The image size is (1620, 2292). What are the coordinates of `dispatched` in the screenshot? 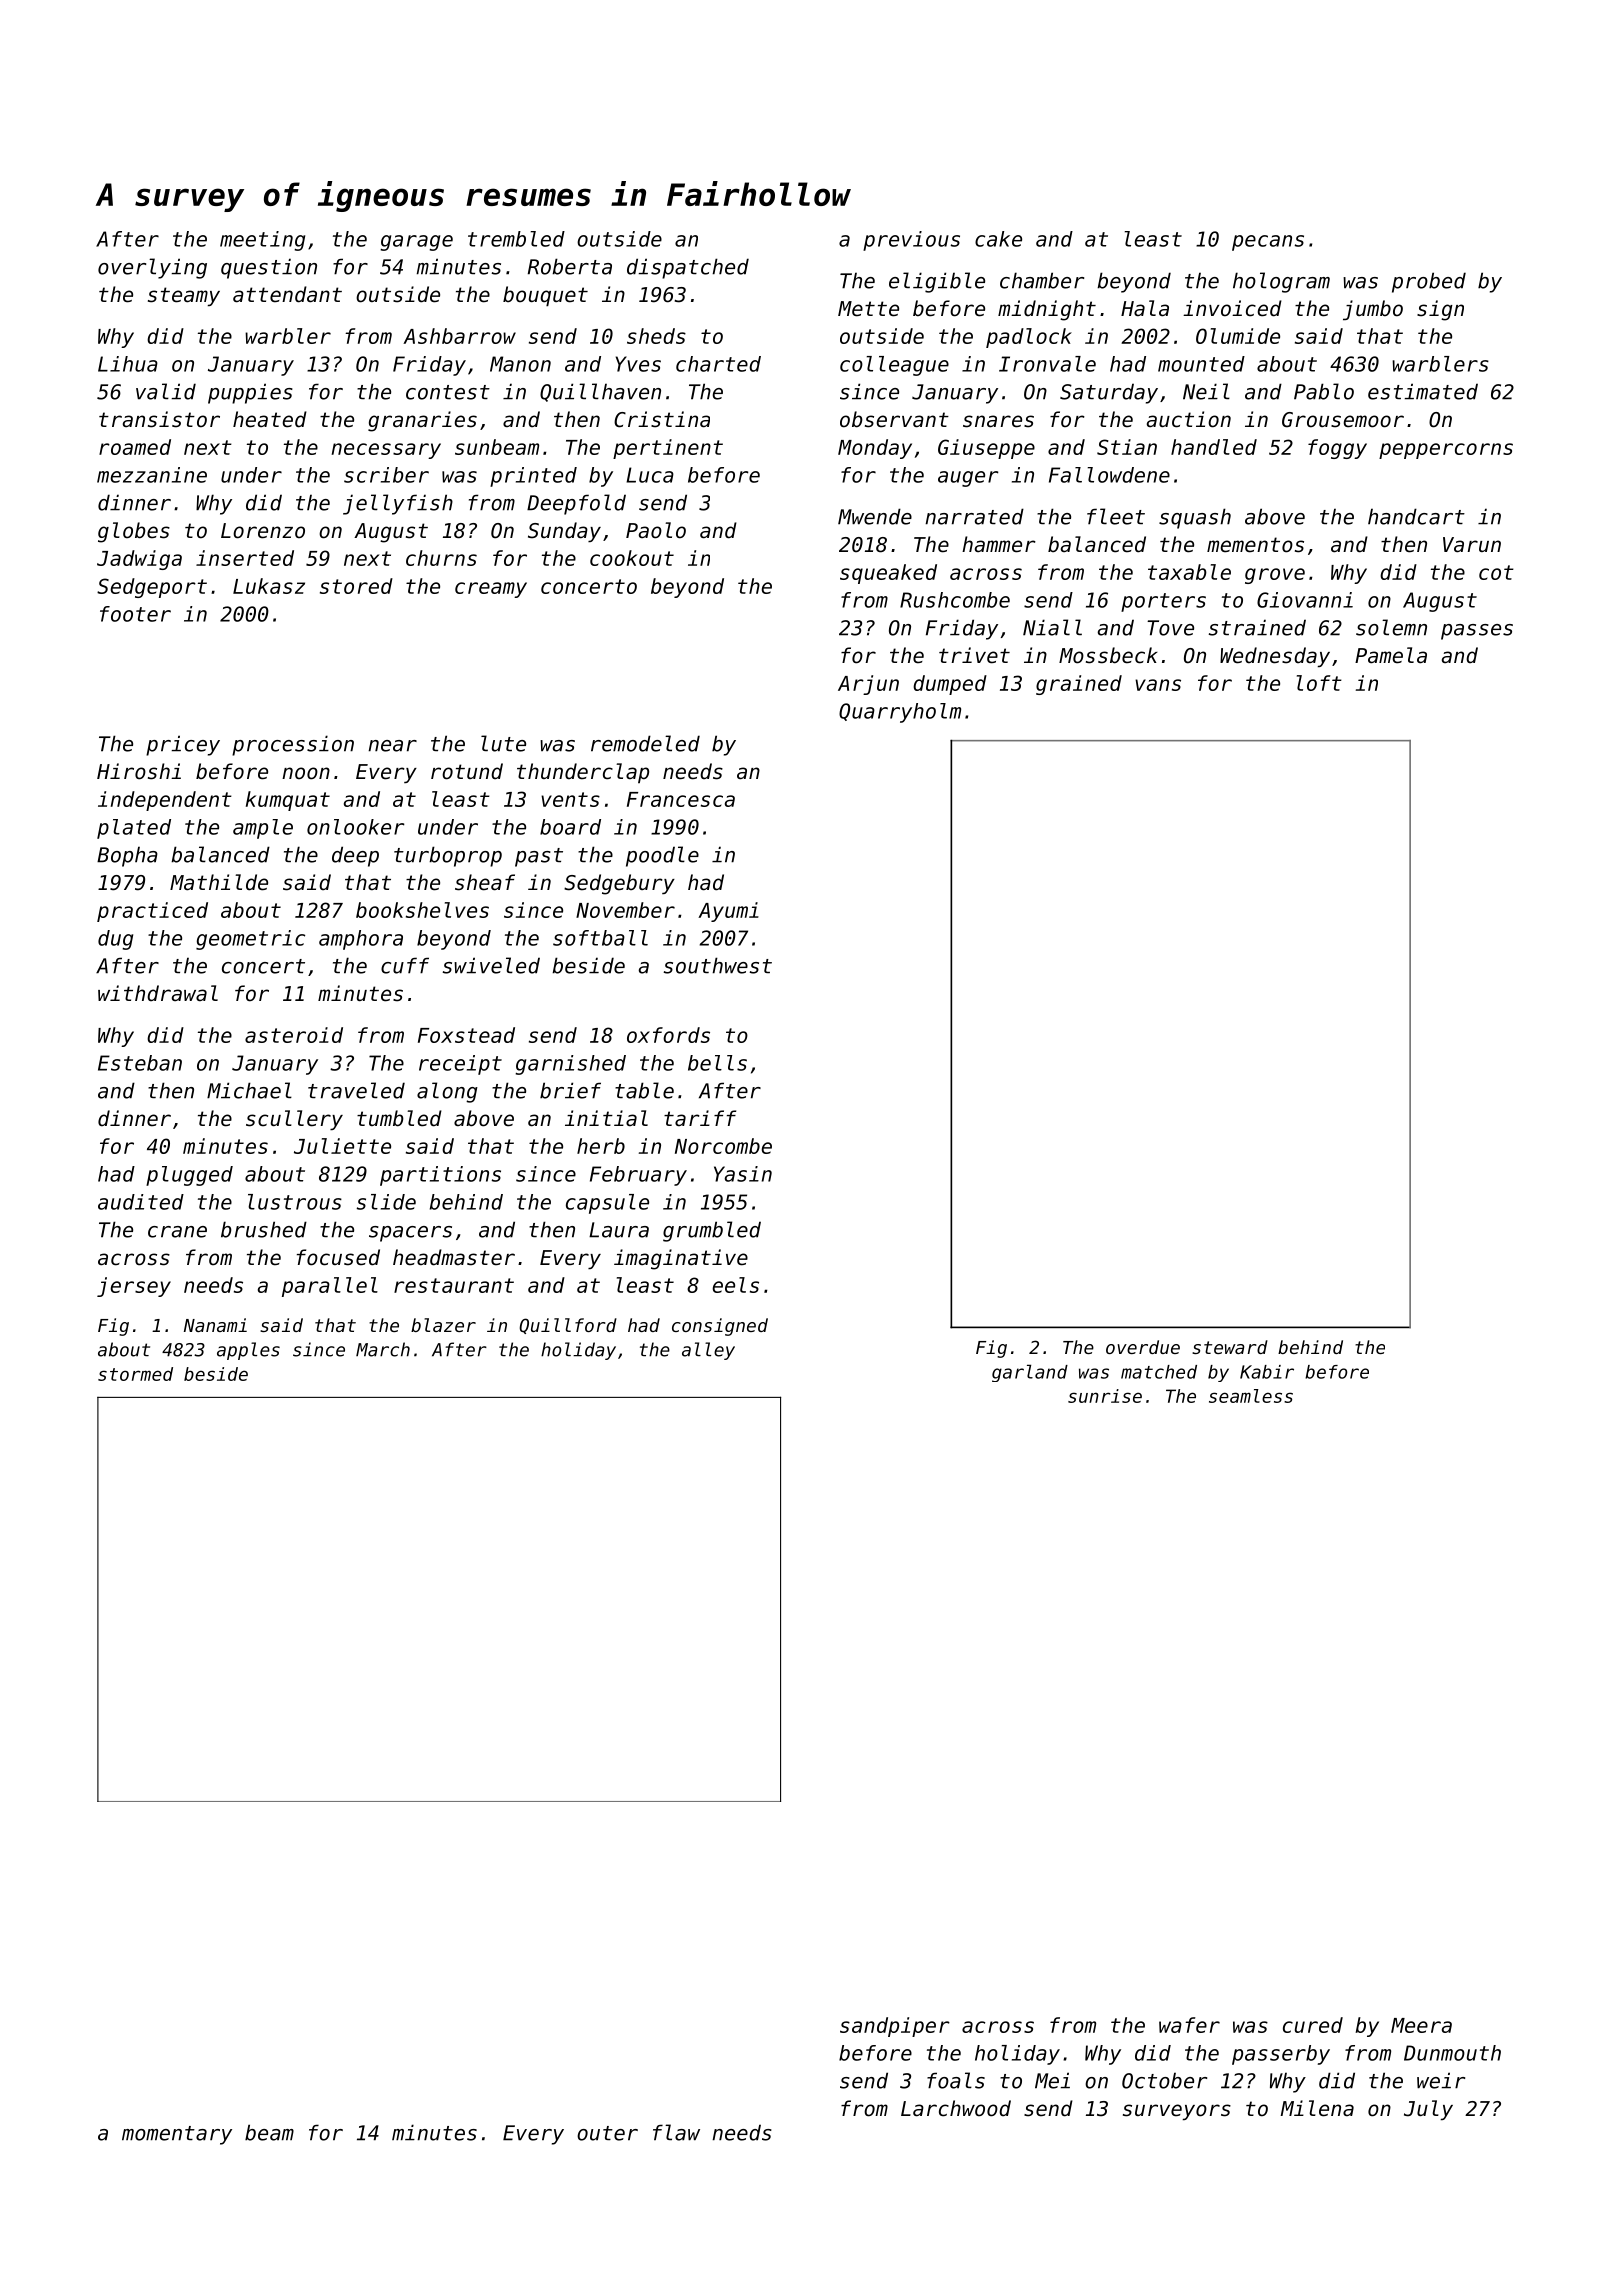 It's located at (688, 268).
